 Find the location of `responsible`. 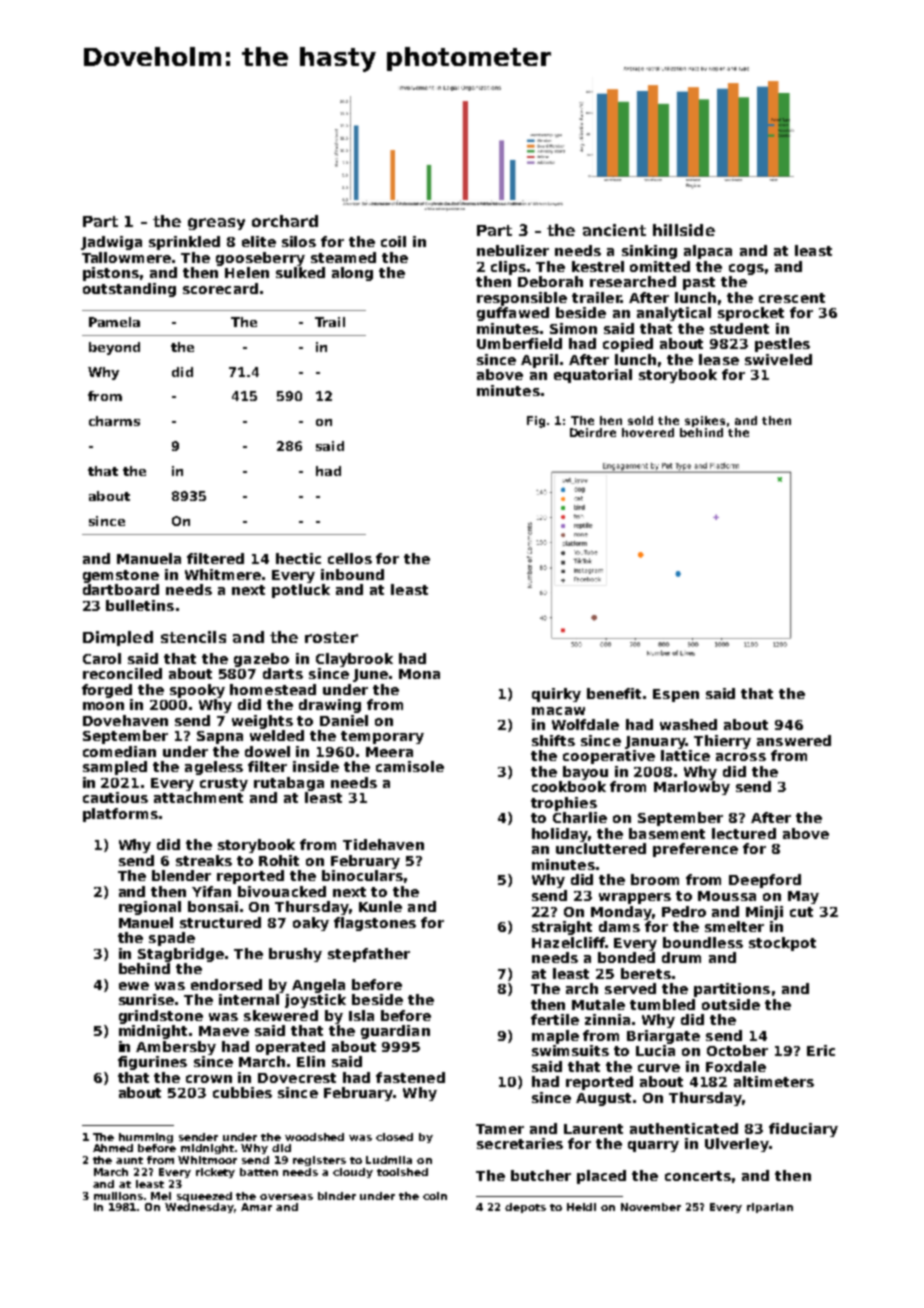

responsible is located at coordinates (522, 299).
